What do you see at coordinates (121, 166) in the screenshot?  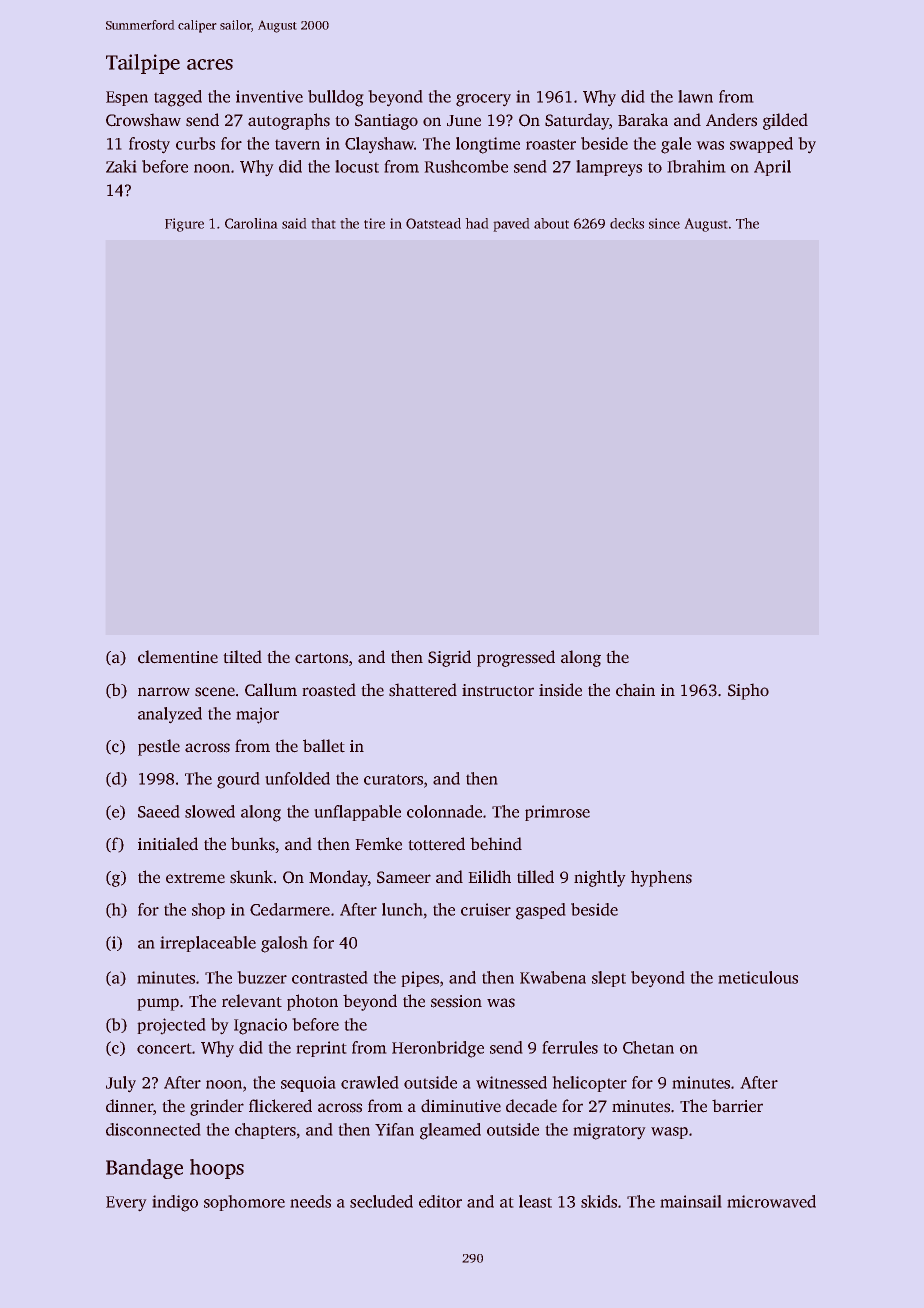 I see `Zaki` at bounding box center [121, 166].
